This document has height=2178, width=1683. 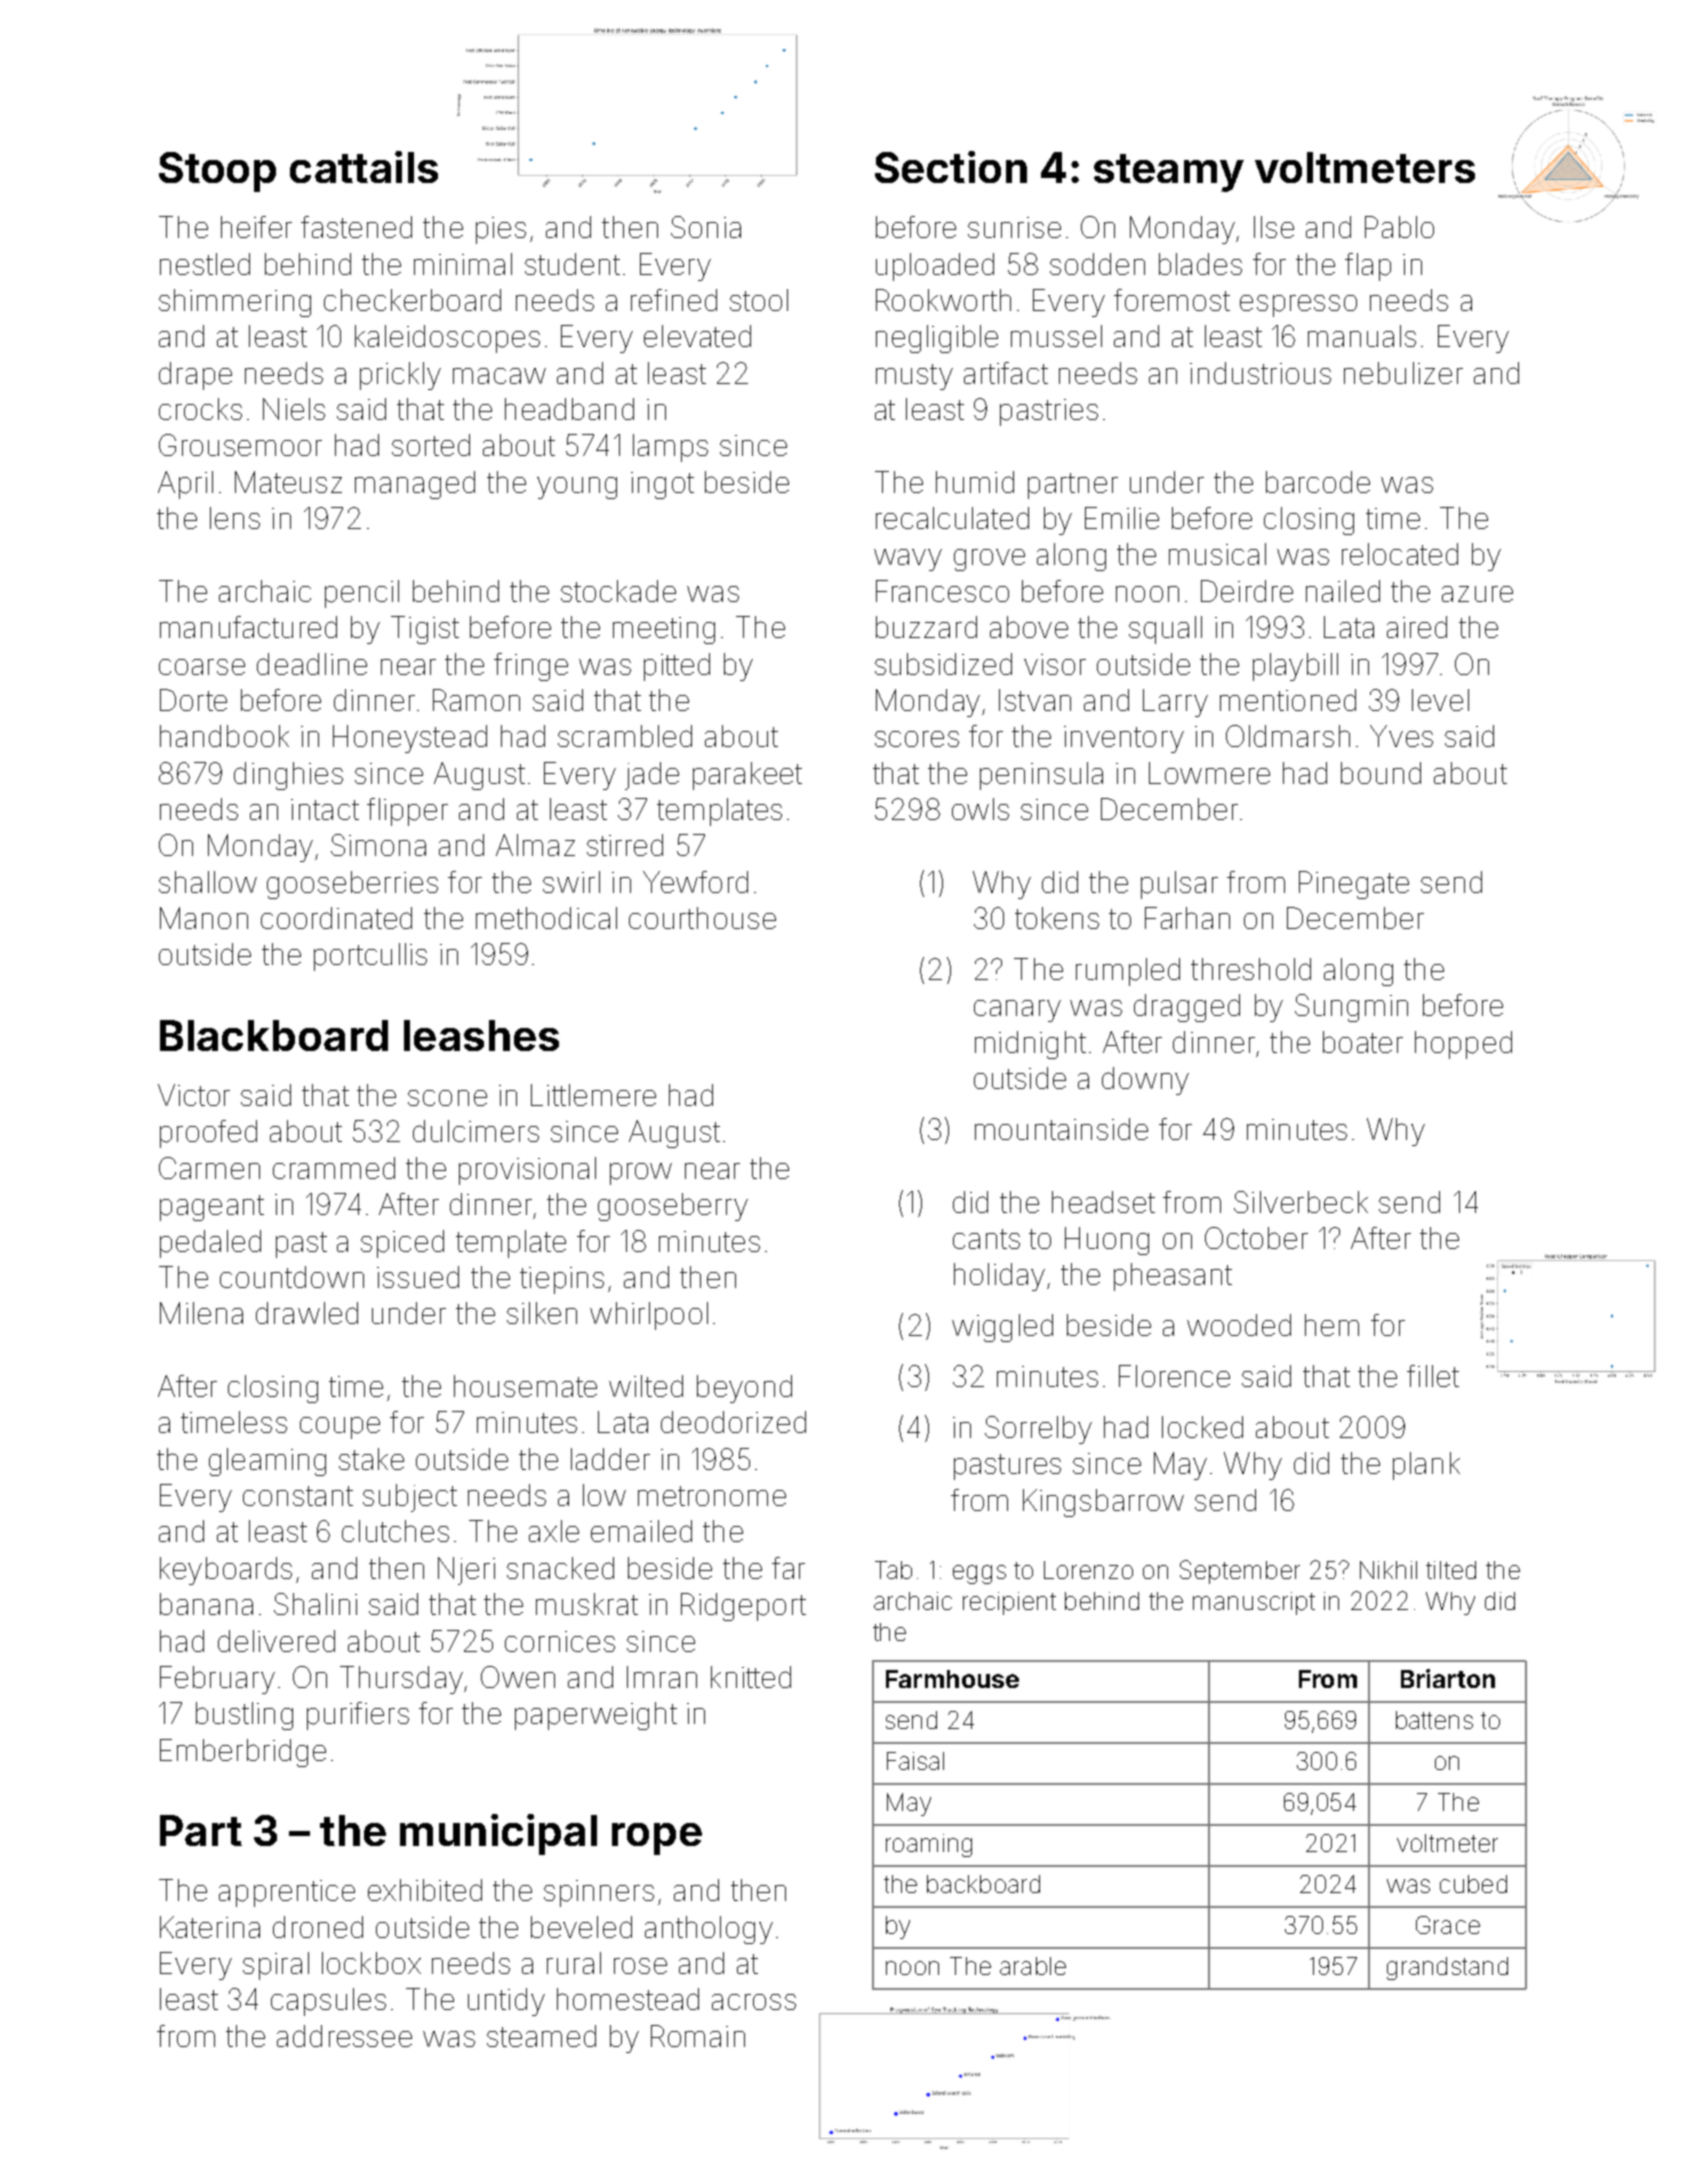 I want to click on Romain, so click(x=698, y=2036).
